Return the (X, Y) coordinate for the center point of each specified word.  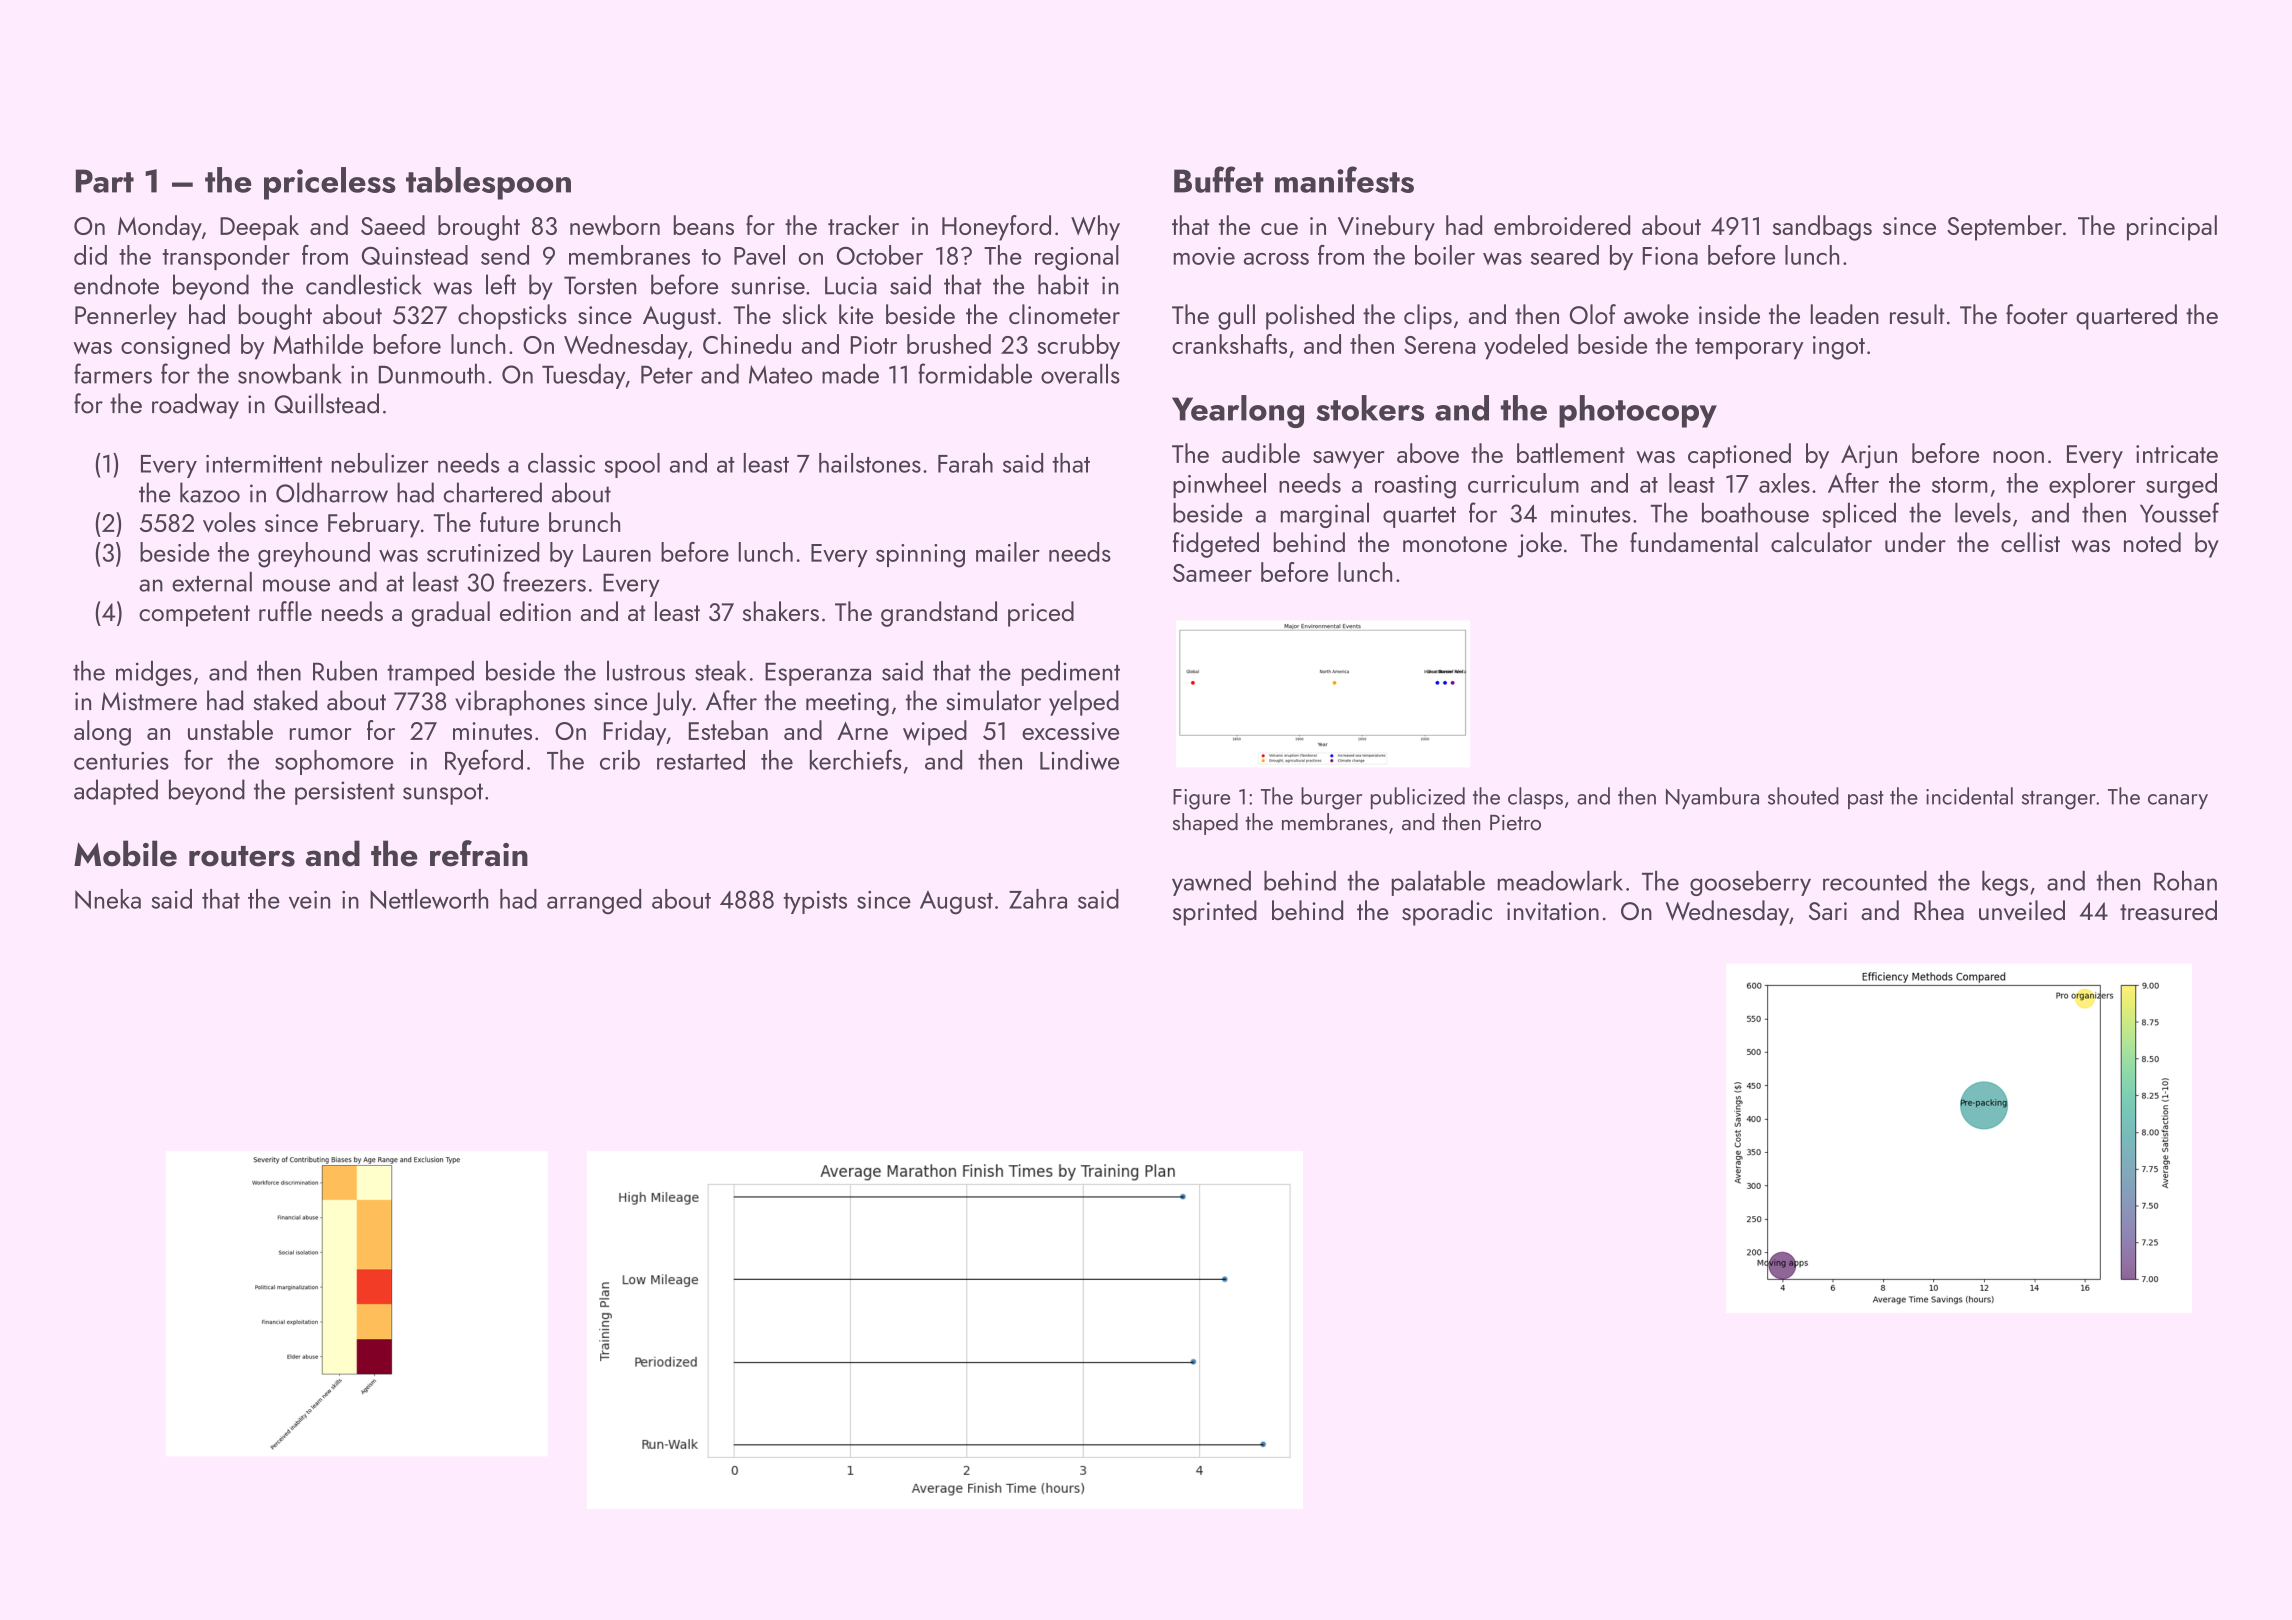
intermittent (264, 464)
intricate (2177, 454)
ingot (1839, 348)
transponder (226, 257)
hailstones (870, 463)
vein (309, 900)
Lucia (851, 285)
